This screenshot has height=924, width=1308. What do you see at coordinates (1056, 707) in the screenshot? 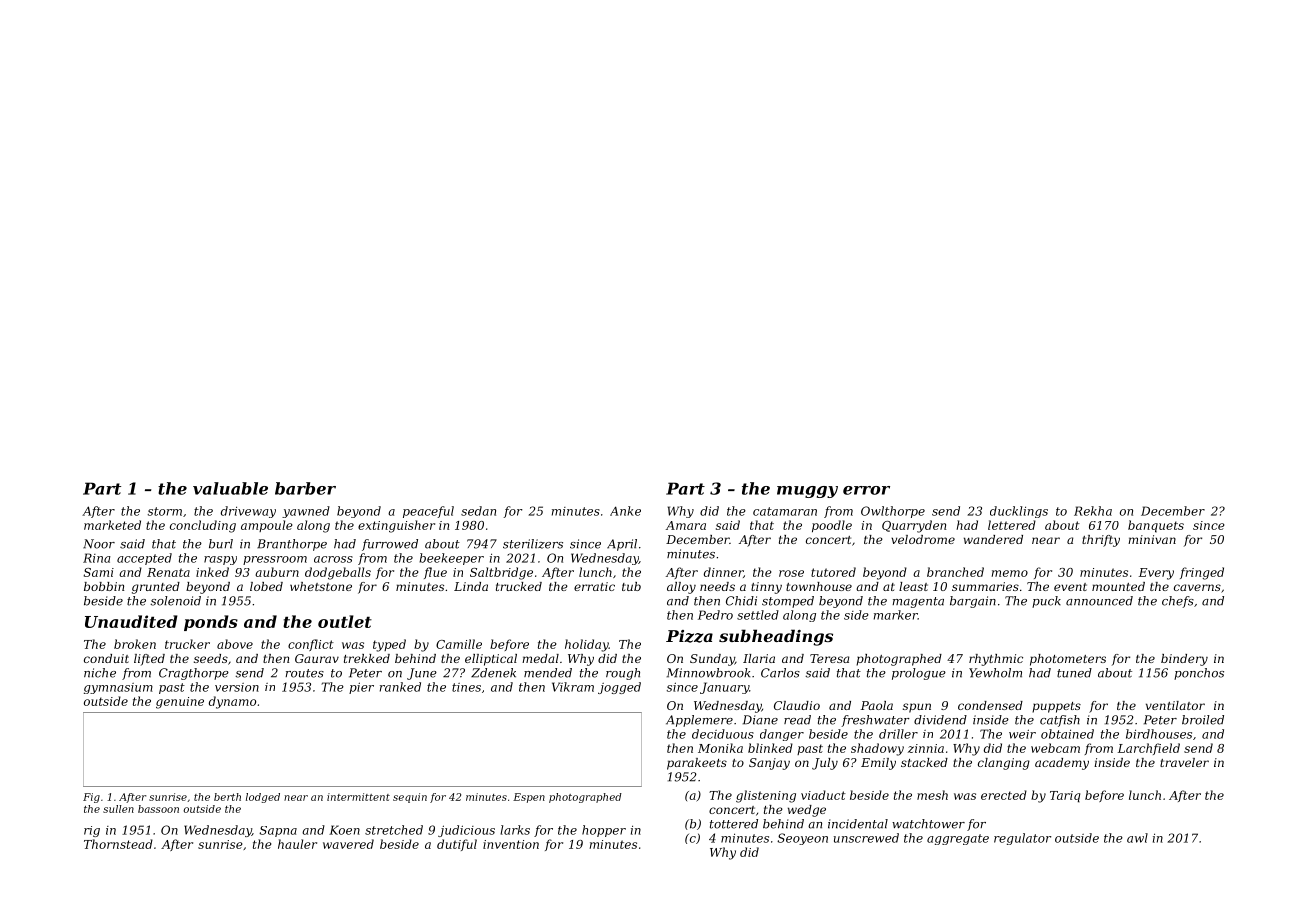
I see `puppets` at bounding box center [1056, 707].
